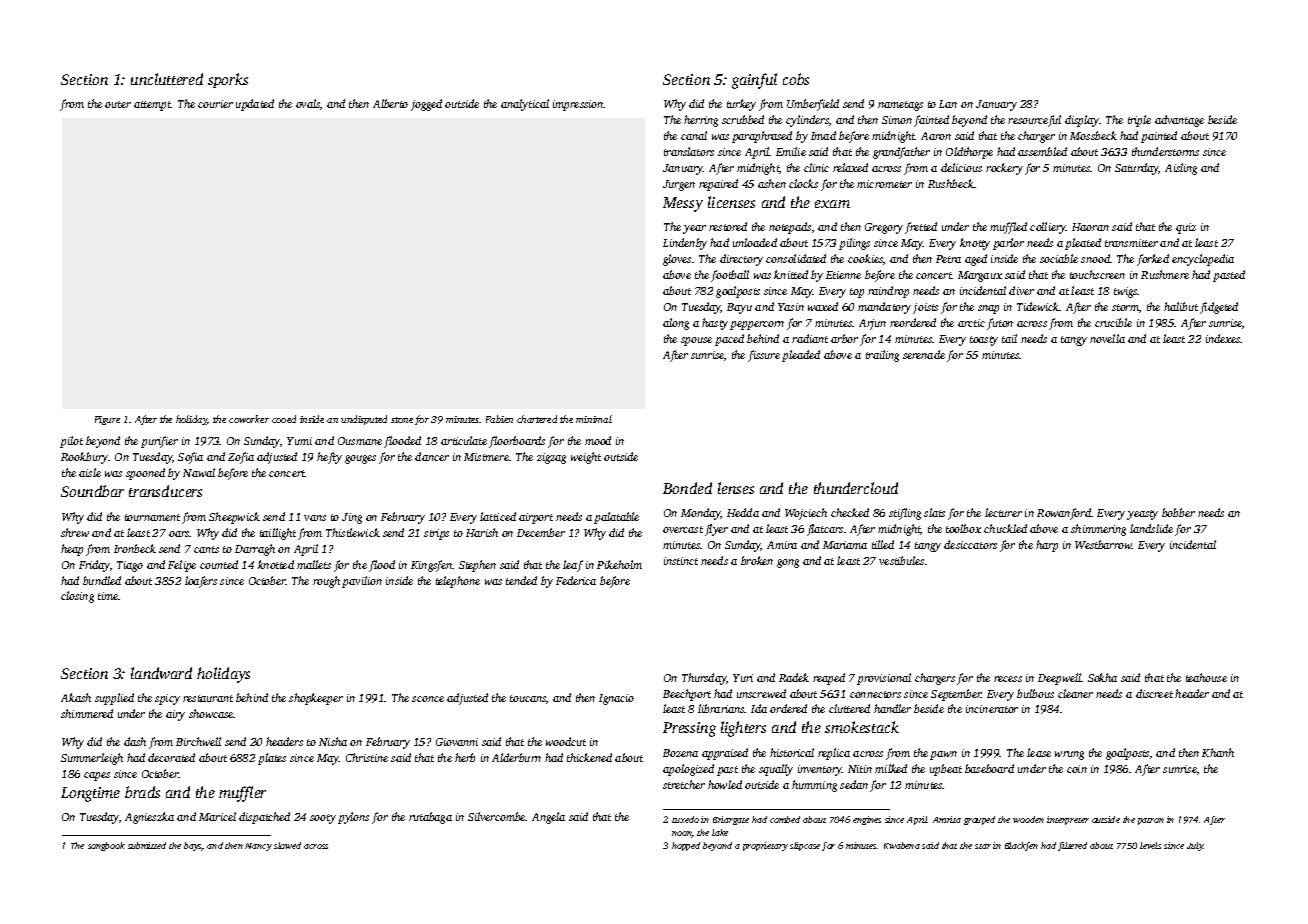 This document has height=924, width=1308. Describe the element at coordinates (924, 354) in the document. I see `serenade` at that location.
